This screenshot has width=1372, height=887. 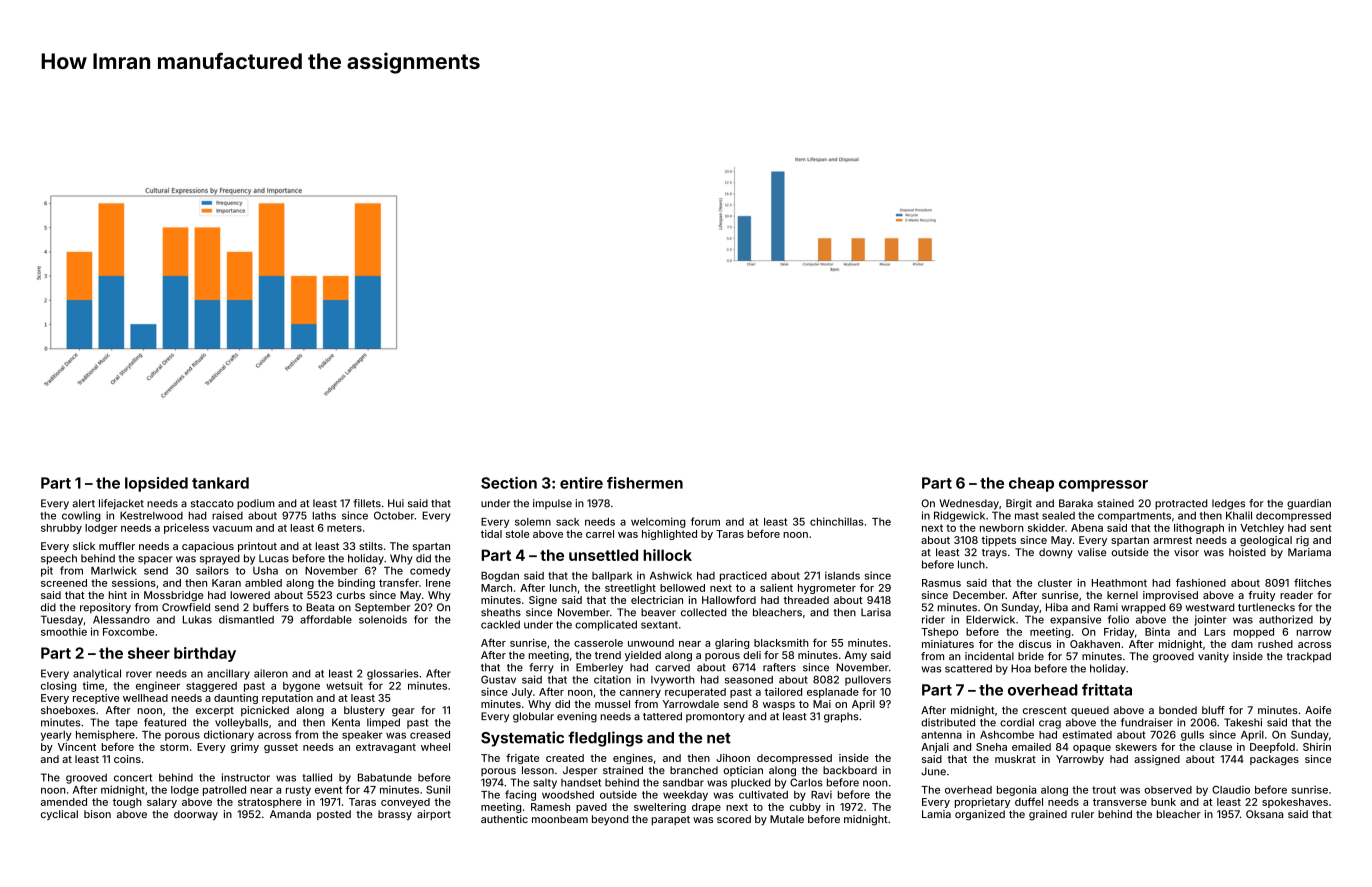 What do you see at coordinates (939, 633) in the screenshot?
I see `Tshepo` at bounding box center [939, 633].
